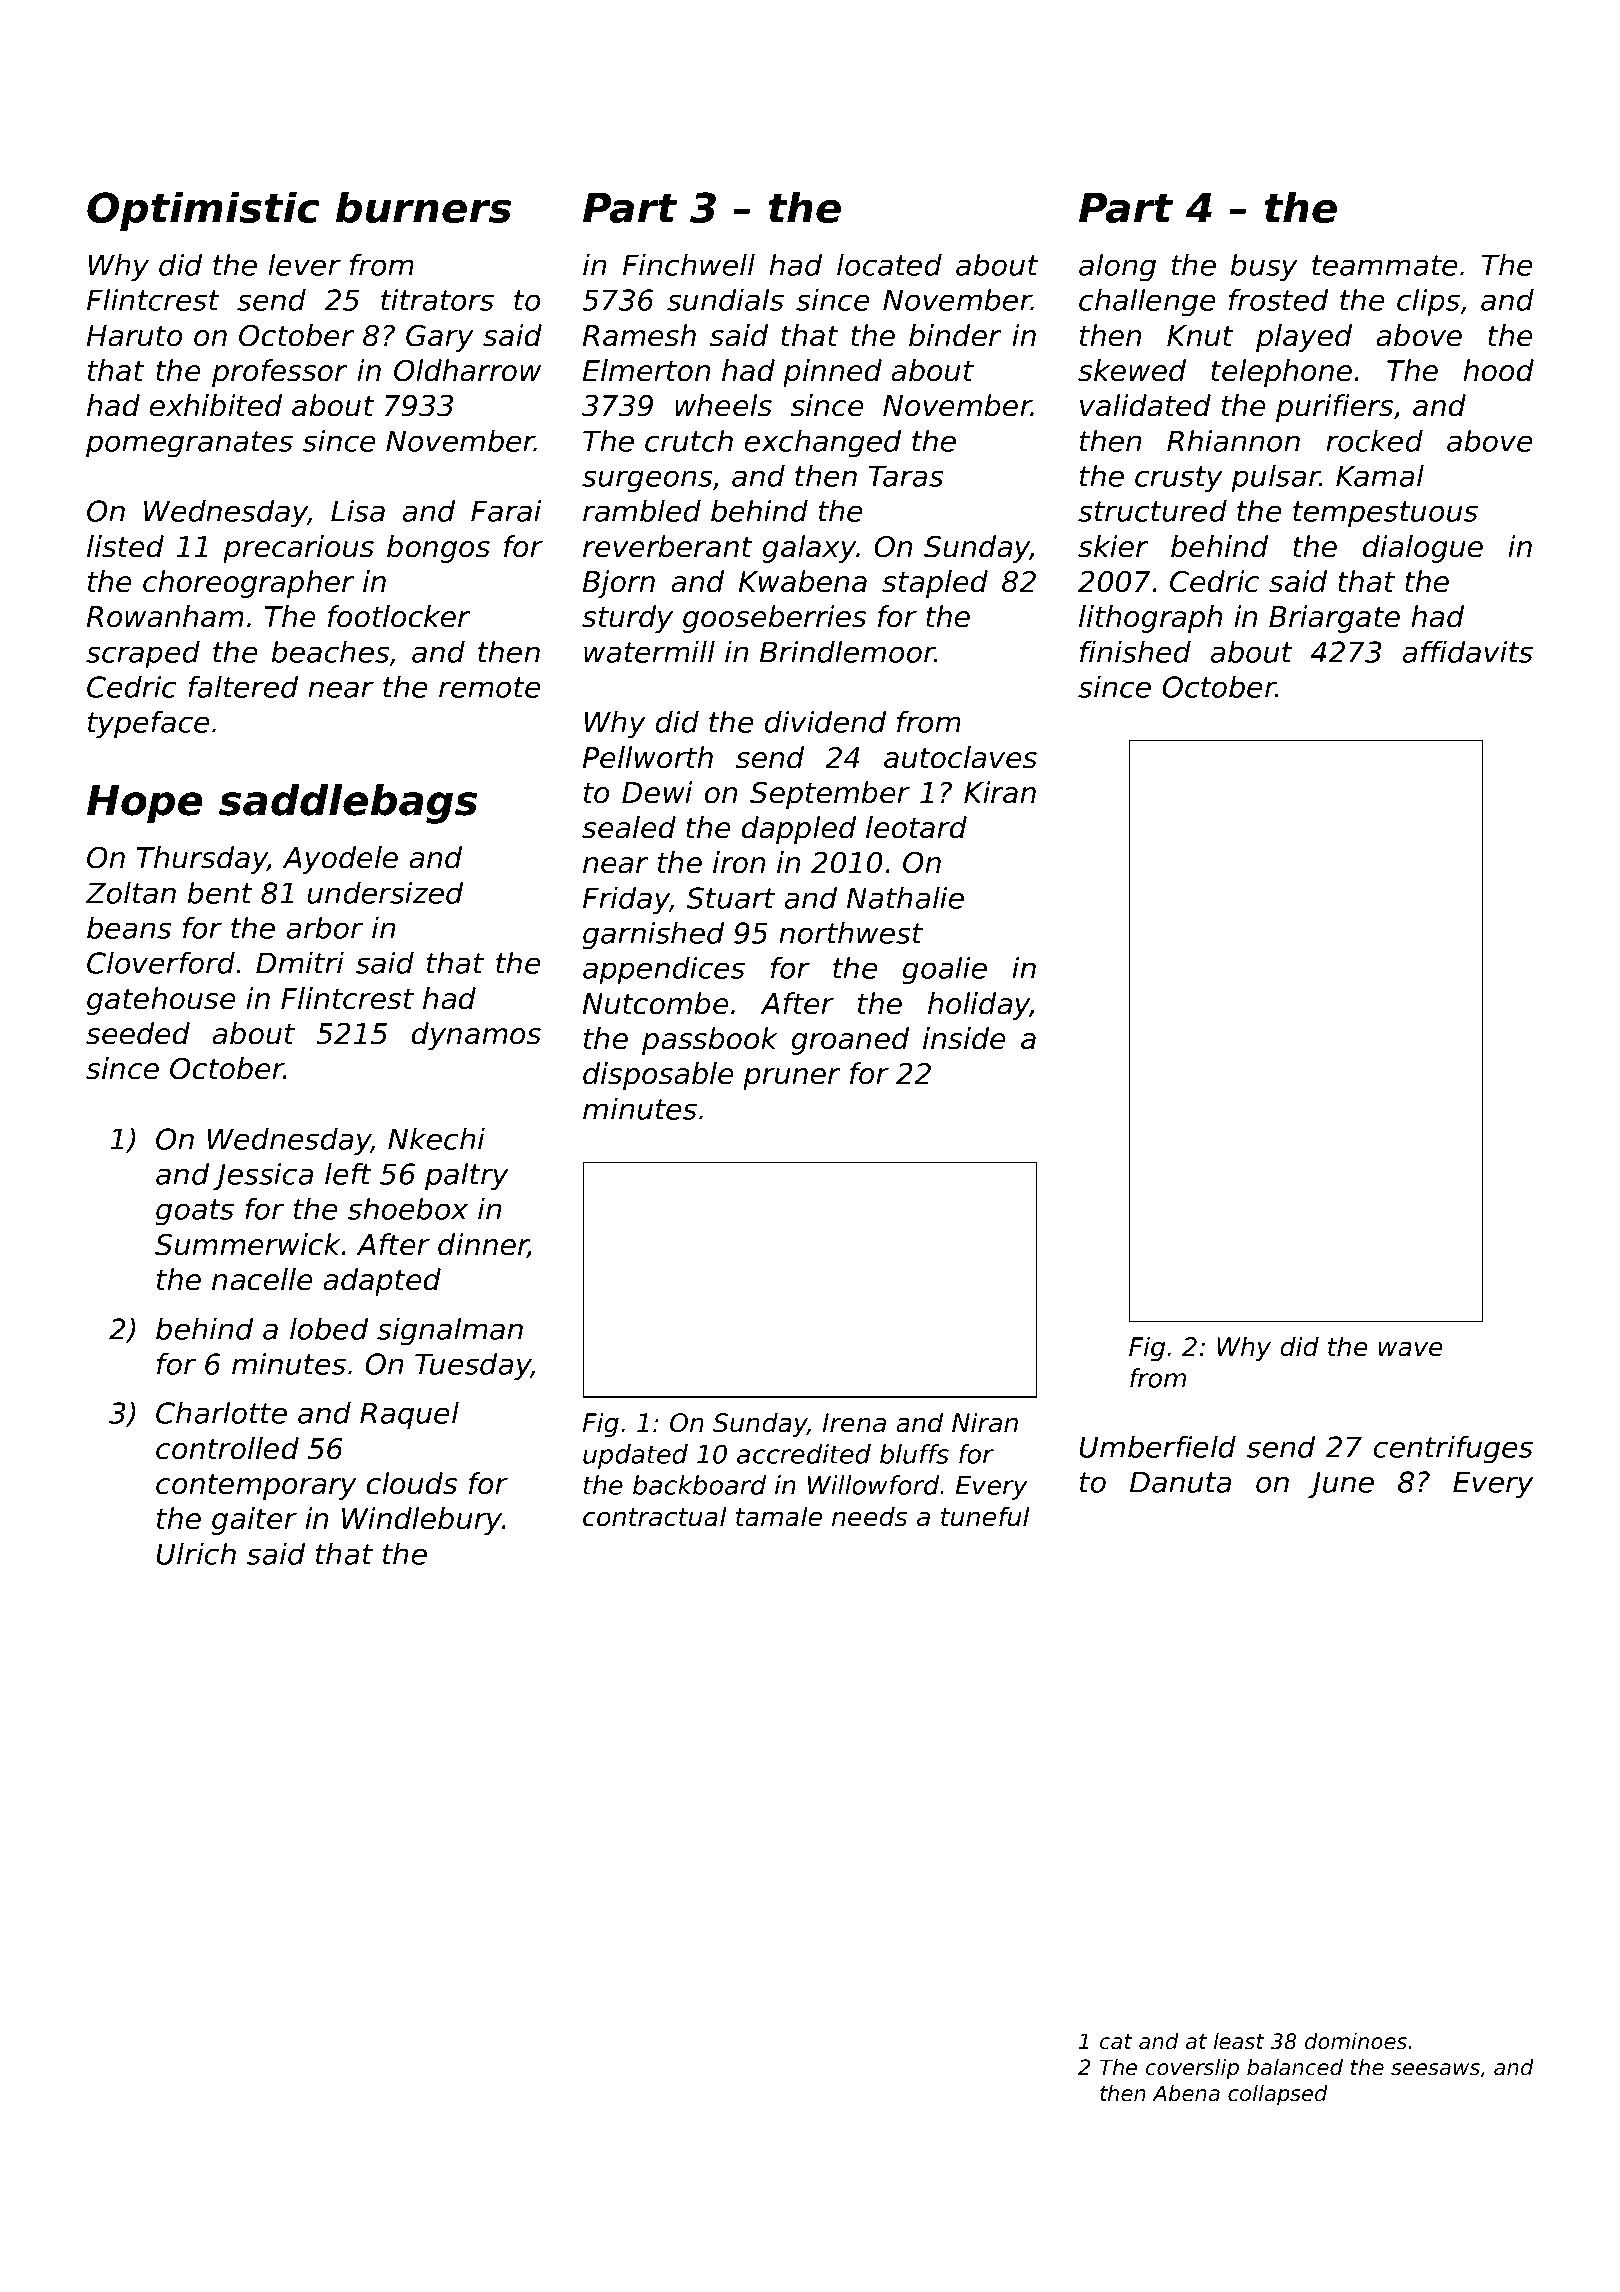 The image size is (1620, 2292). I want to click on contractual, so click(655, 1516).
